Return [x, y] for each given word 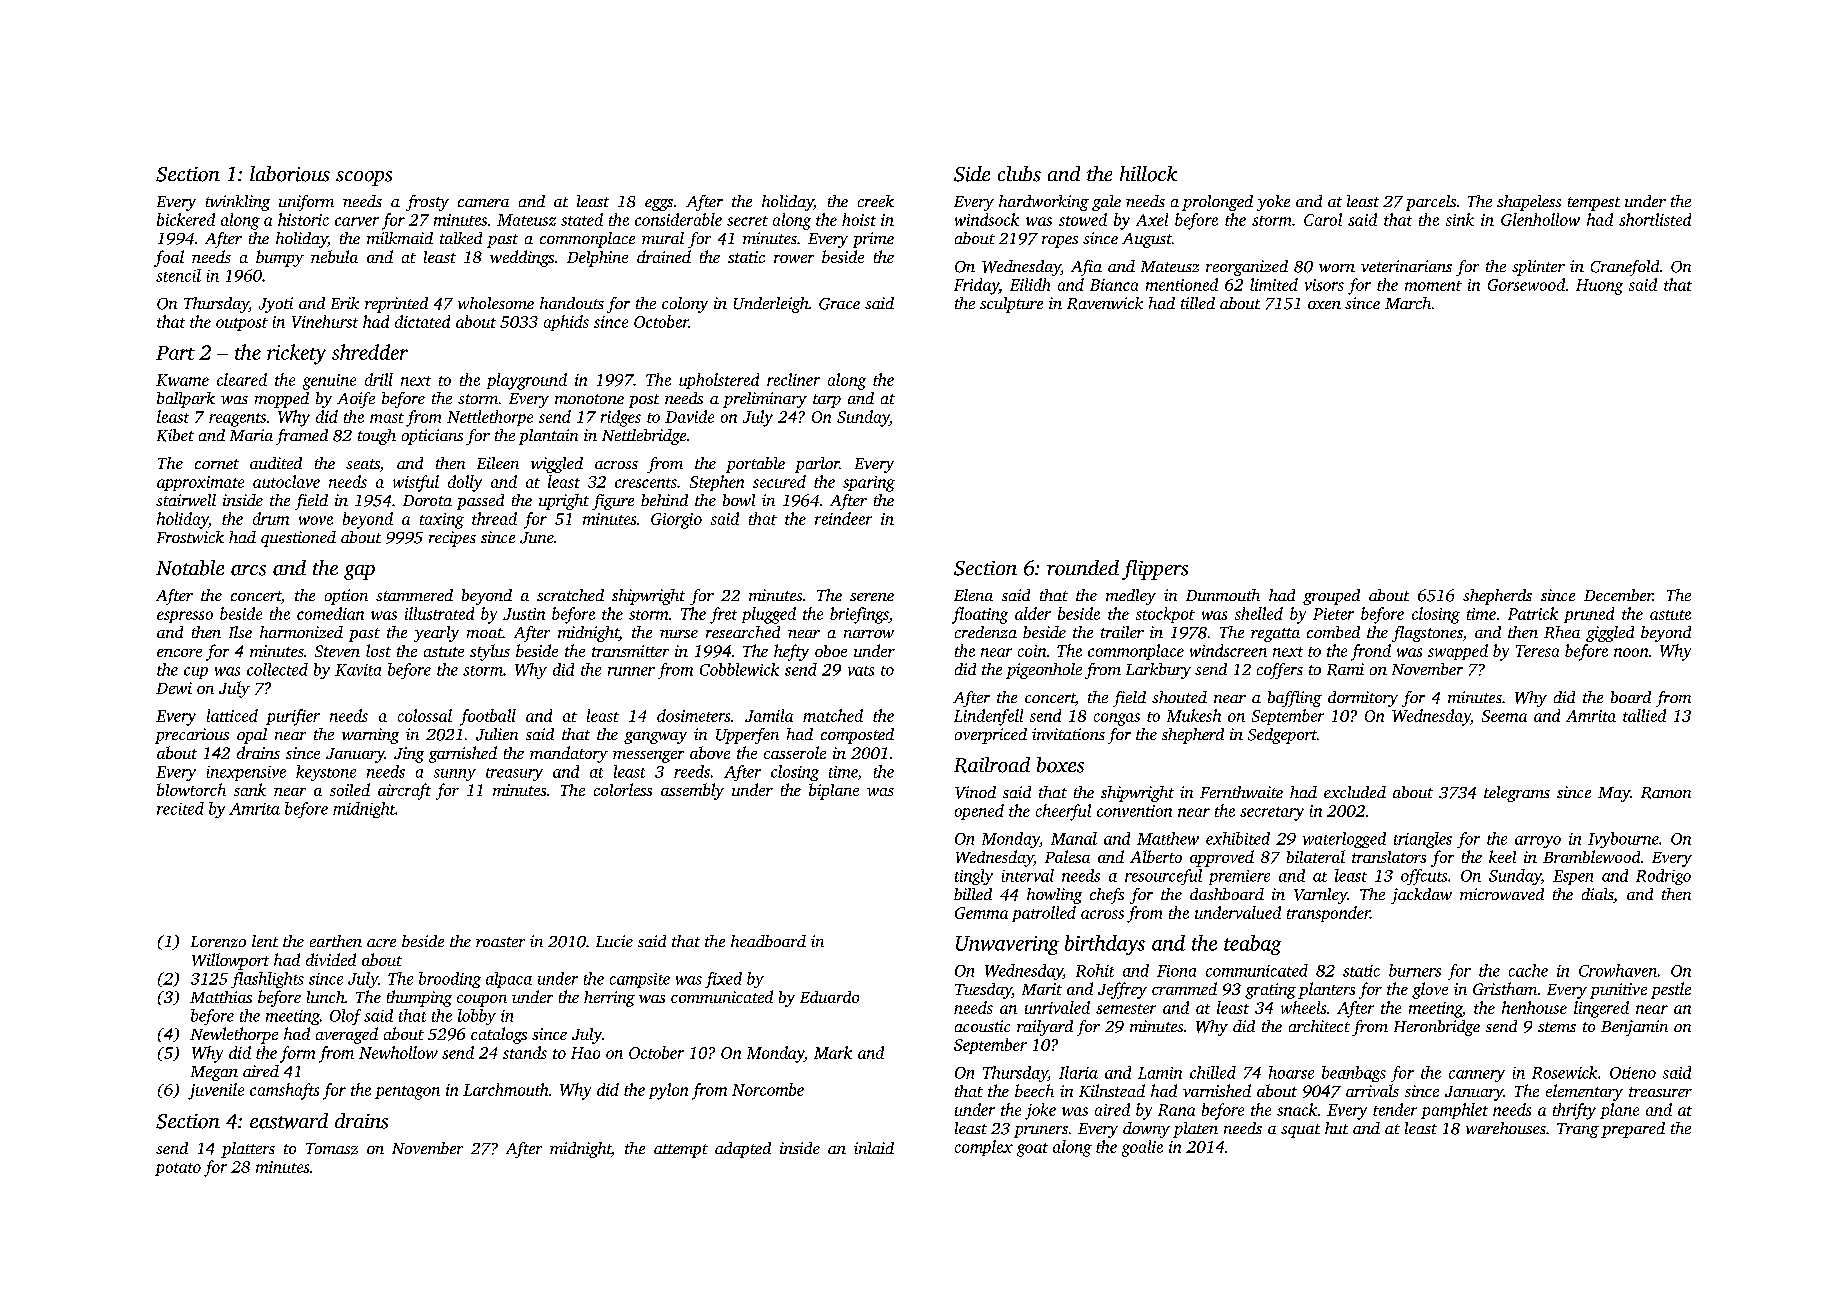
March [1408, 303]
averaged [347, 1035]
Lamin [1160, 1073]
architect [1319, 1026]
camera [483, 203]
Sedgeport [1282, 736]
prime [873, 240]
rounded [1083, 568]
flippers [1155, 570]
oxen [1324, 305]
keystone [326, 773]
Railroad [992, 765]
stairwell [186, 500]
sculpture [1011, 305]
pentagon [407, 1093]
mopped [282, 400]
